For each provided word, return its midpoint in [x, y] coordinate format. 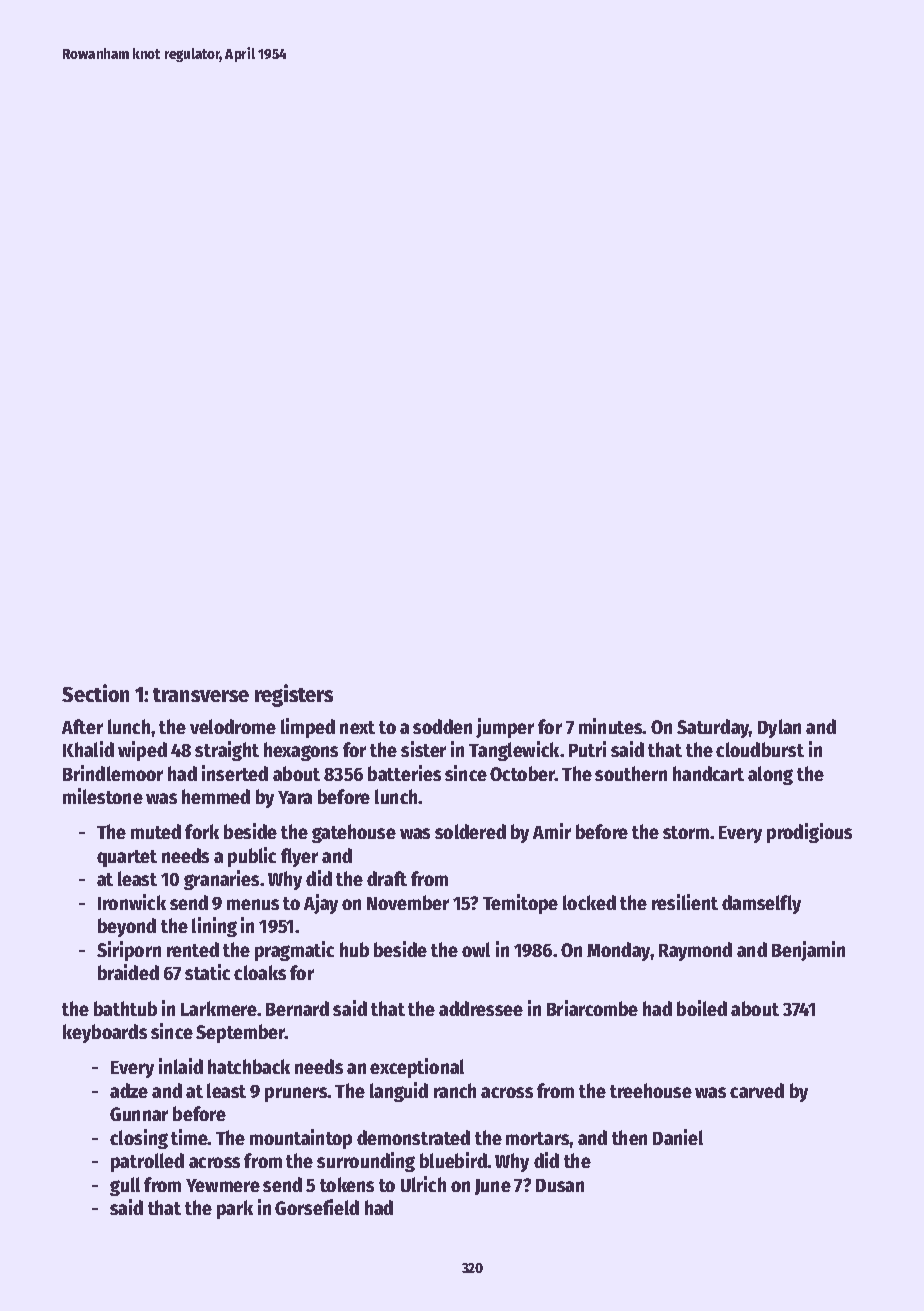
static [207, 972]
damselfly [761, 904]
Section [95, 693]
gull [125, 1186]
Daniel [678, 1137]
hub [354, 949]
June [493, 1187]
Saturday [713, 728]
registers [294, 695]
